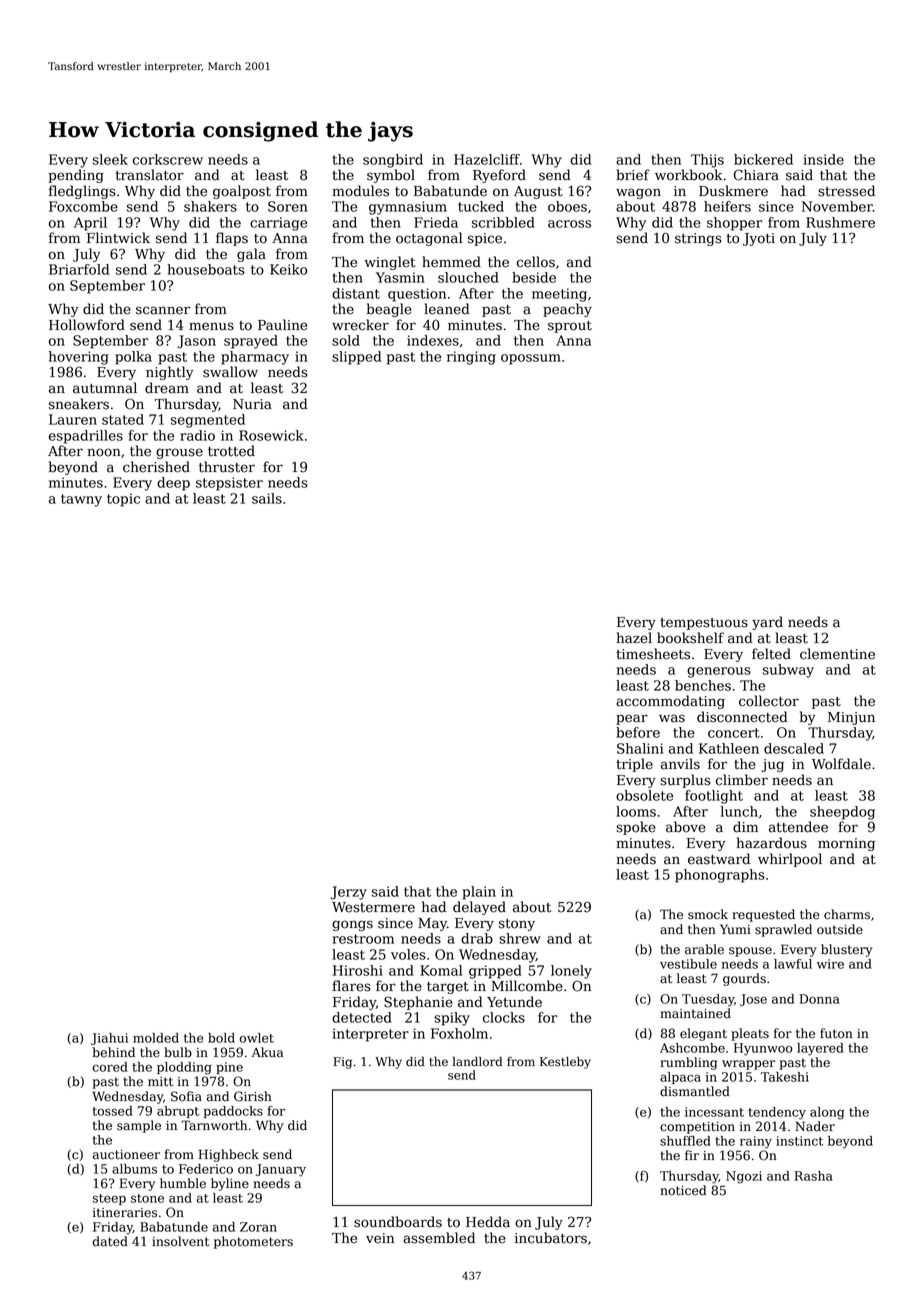 The width and height of the image is (924, 1308). What do you see at coordinates (267, 498) in the image?
I see `sails` at bounding box center [267, 498].
